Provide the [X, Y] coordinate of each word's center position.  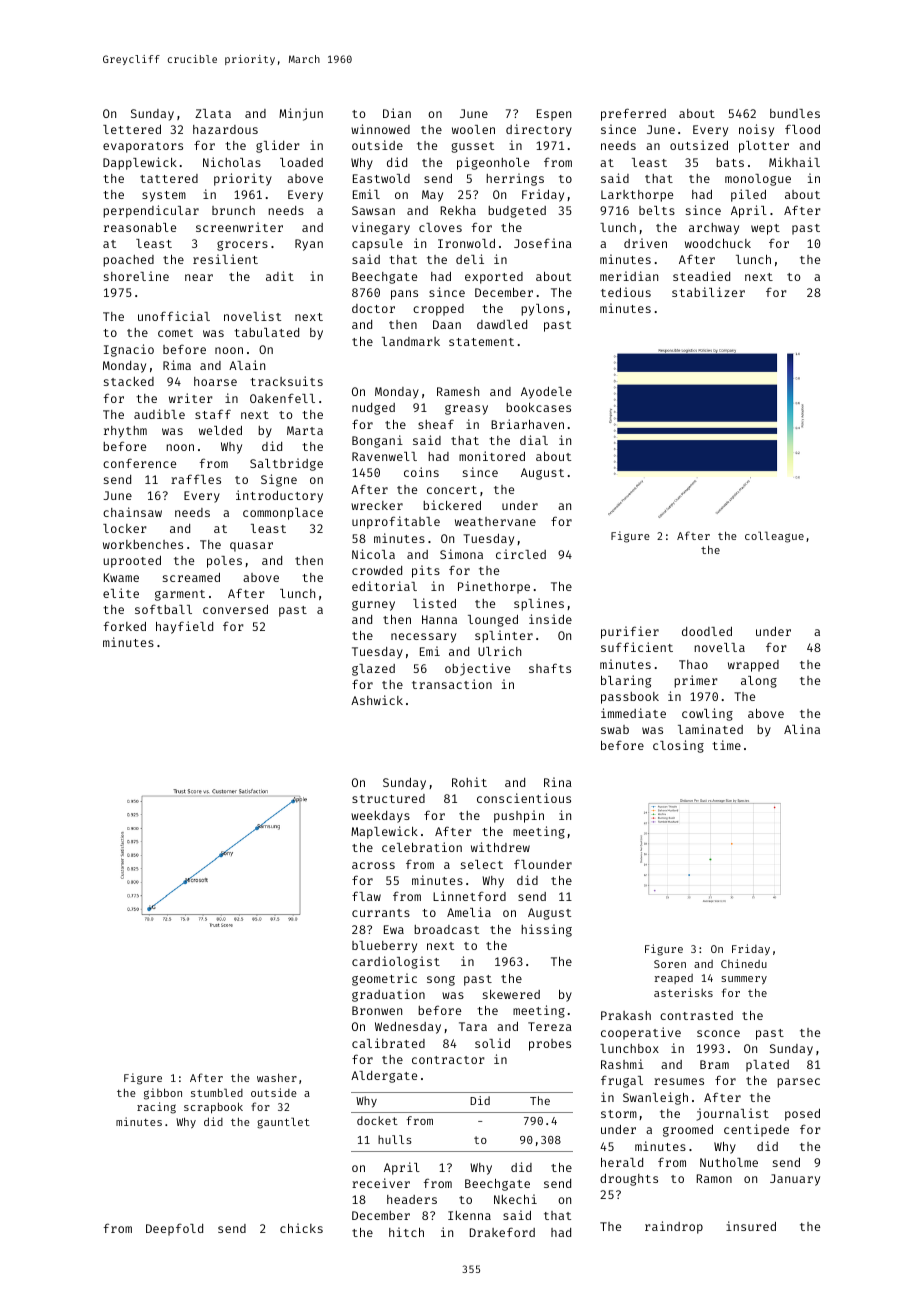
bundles [795, 113]
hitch [406, 1232]
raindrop [674, 1227]
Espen [554, 115]
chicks [301, 1228]
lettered [132, 129]
